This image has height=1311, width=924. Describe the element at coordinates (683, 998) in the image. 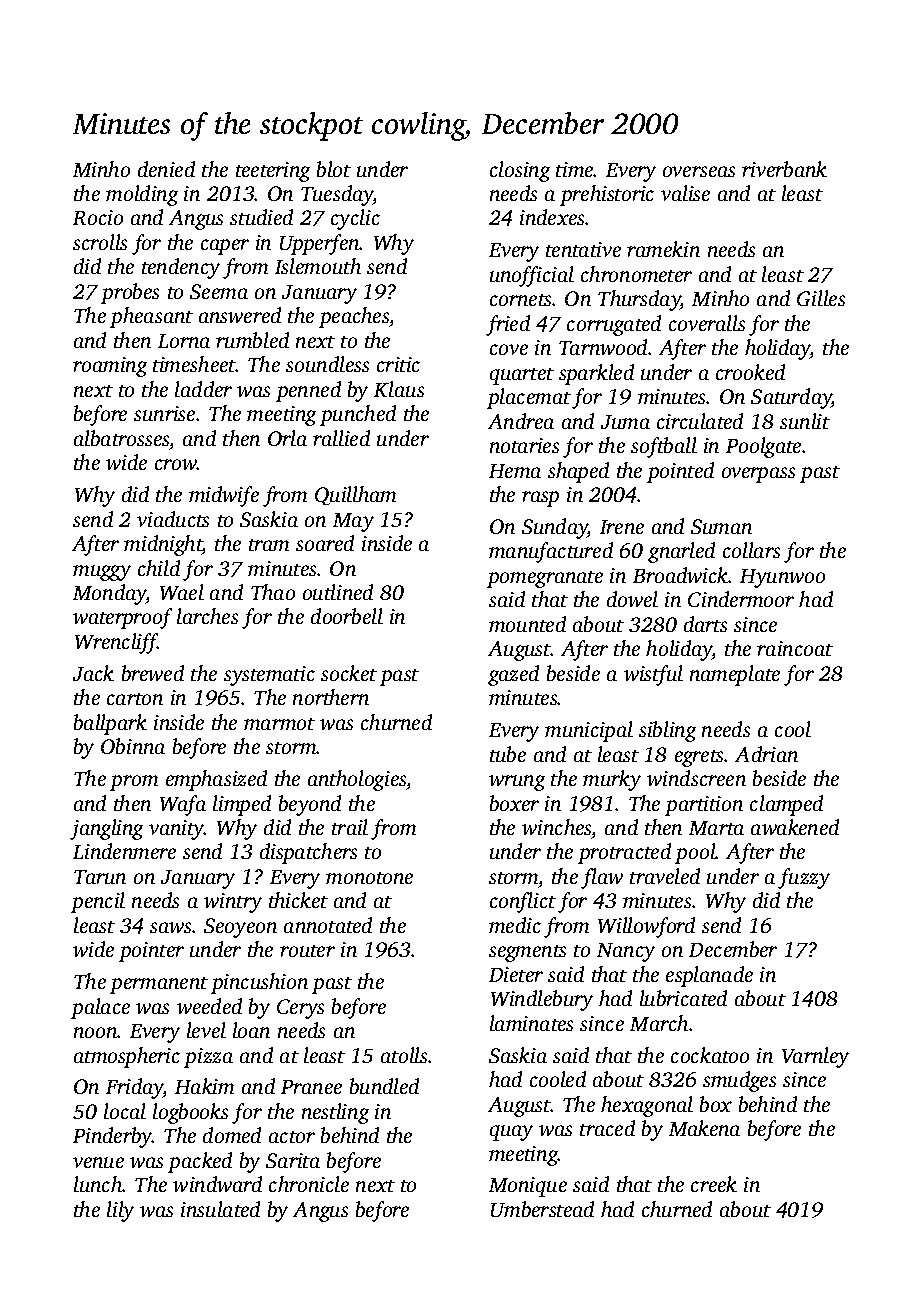

I see `lubricated` at that location.
